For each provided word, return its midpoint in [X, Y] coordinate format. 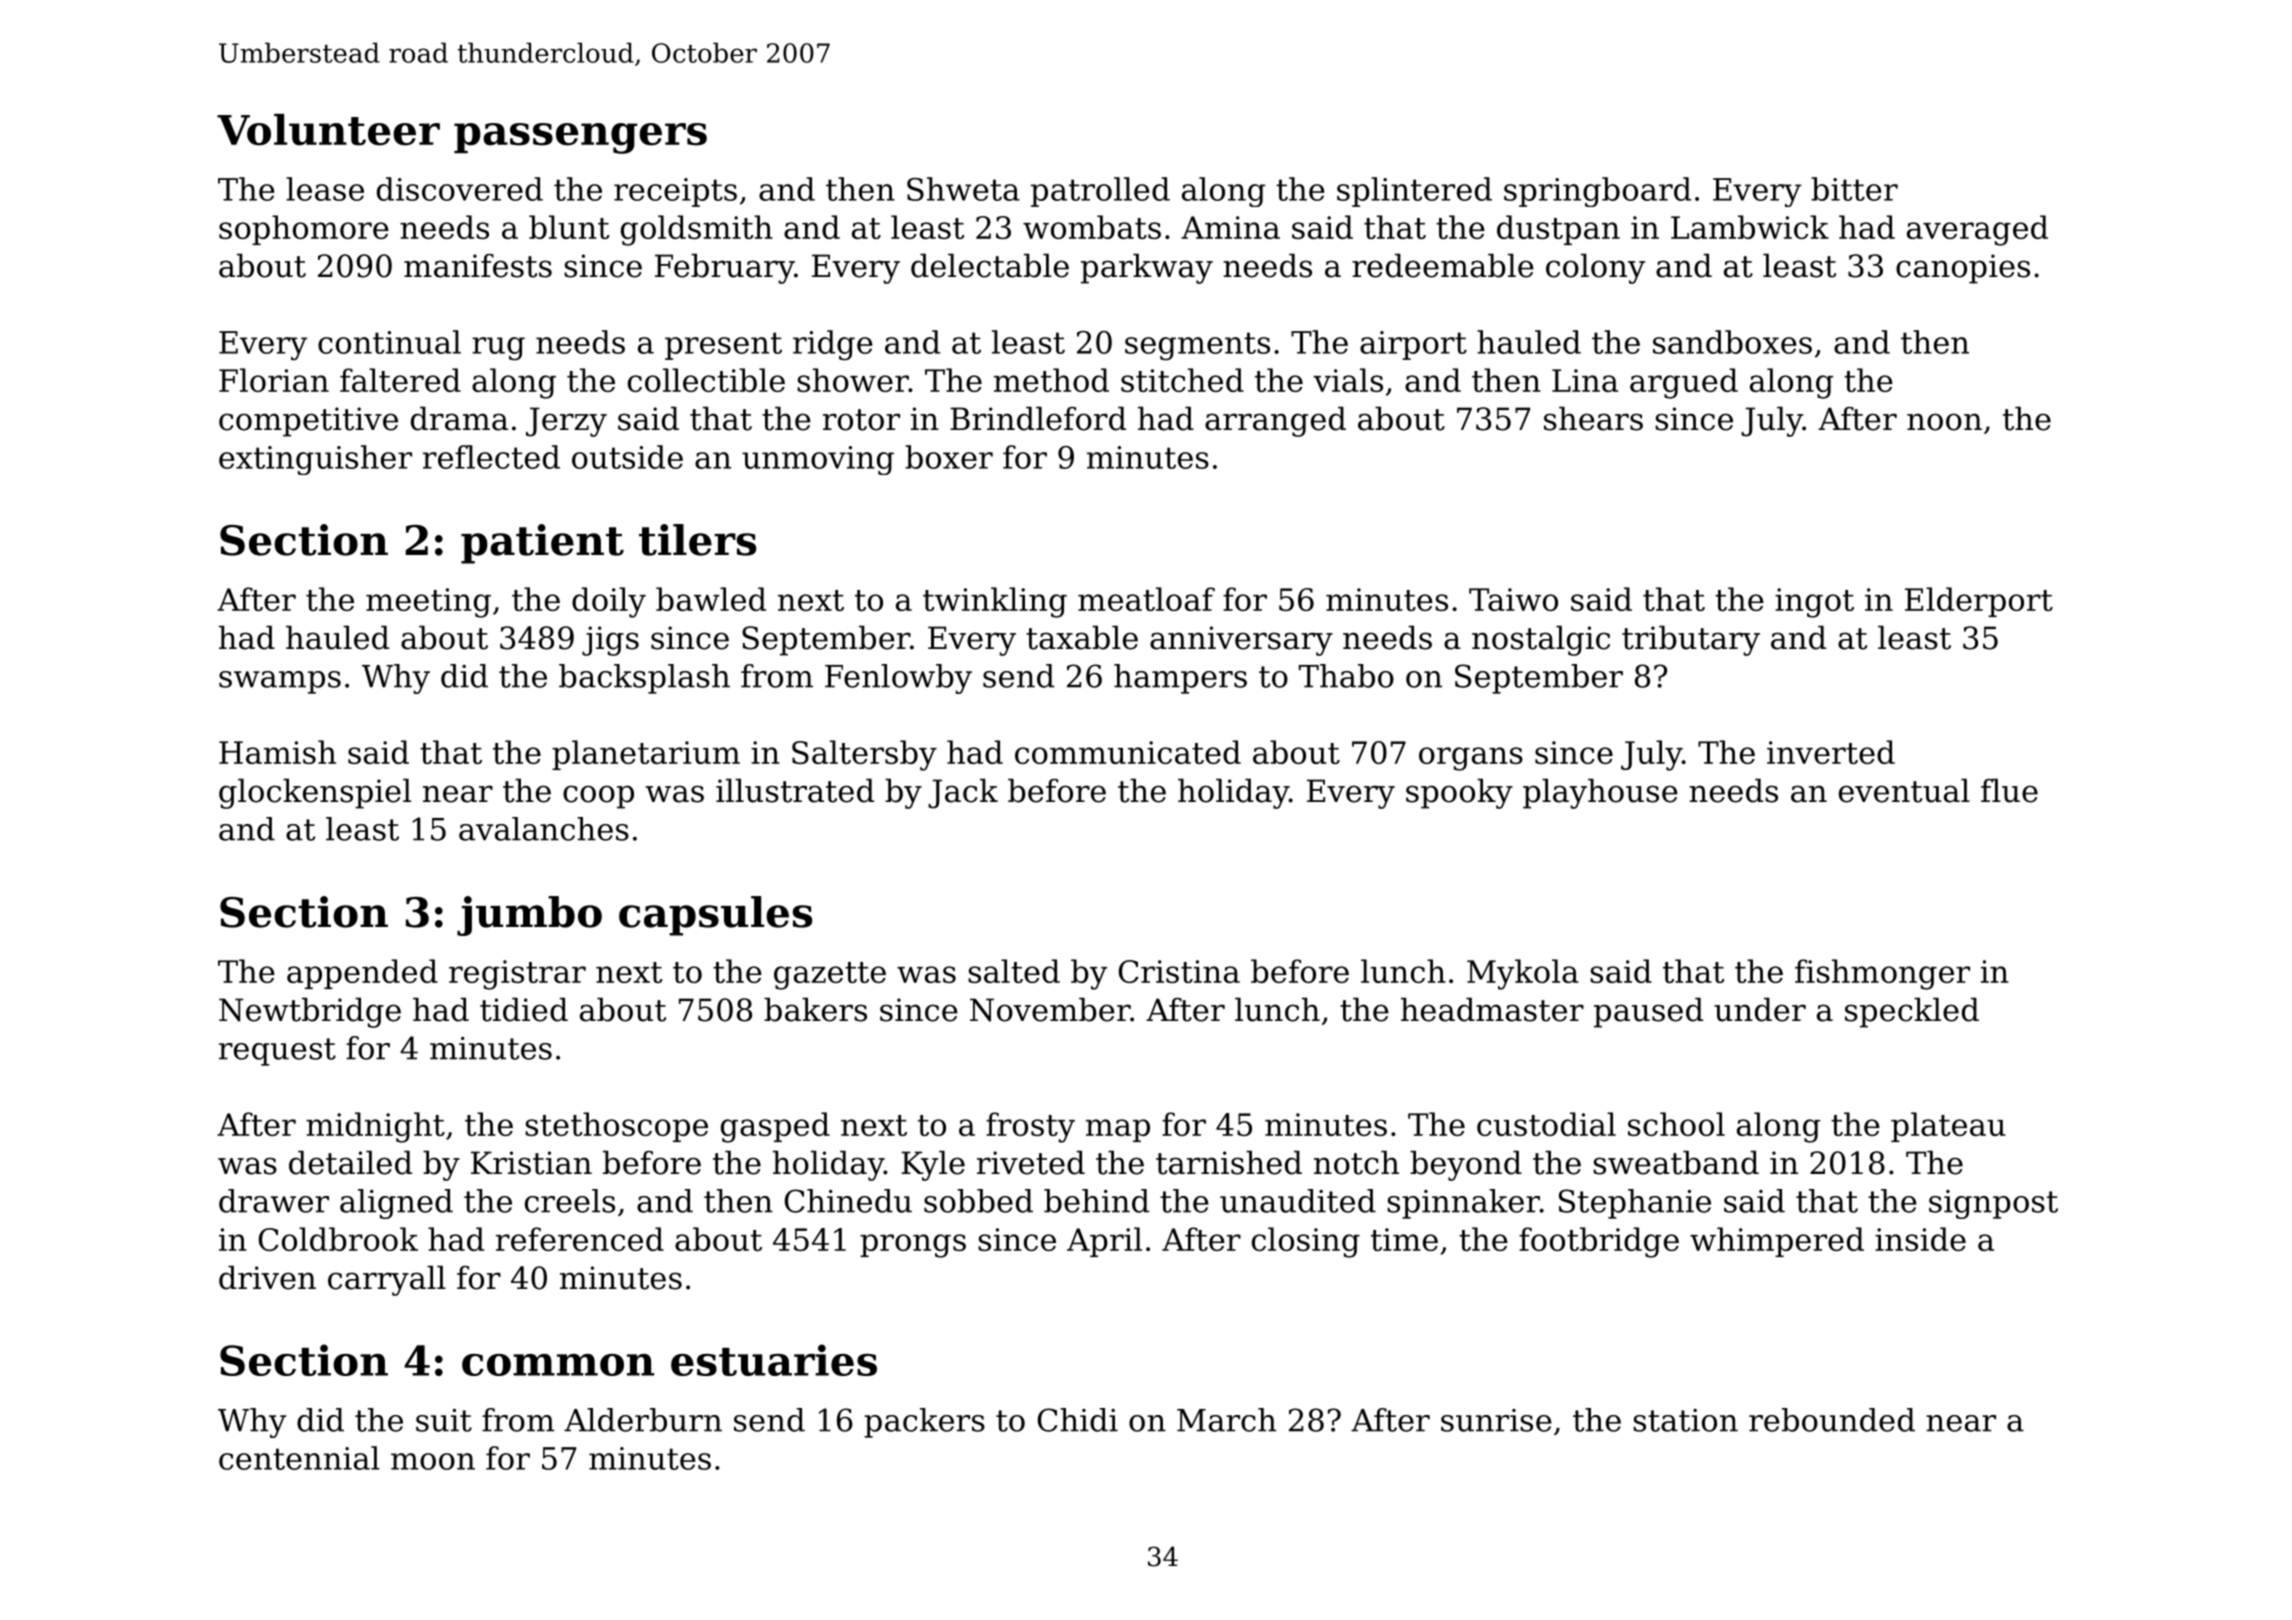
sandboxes [1732, 342]
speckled [1912, 1012]
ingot [1814, 603]
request [277, 1052]
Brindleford [1038, 418]
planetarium [646, 755]
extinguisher [315, 460]
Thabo [1346, 676]
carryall [387, 1280]
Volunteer [328, 130]
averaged [1977, 230]
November [1050, 1009]
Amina [1230, 227]
